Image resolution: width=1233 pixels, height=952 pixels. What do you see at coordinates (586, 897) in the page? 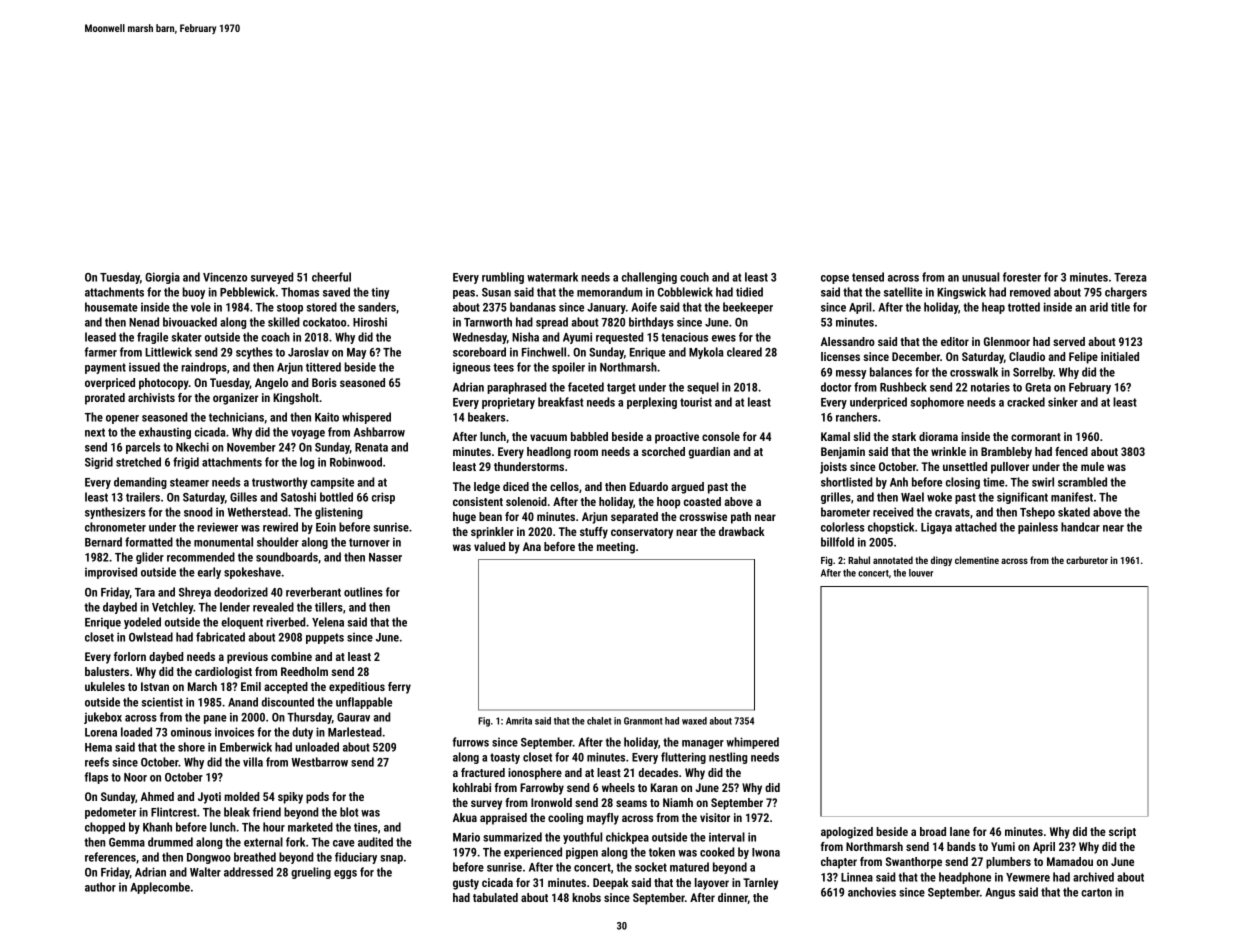
I see `knobs` at bounding box center [586, 897].
